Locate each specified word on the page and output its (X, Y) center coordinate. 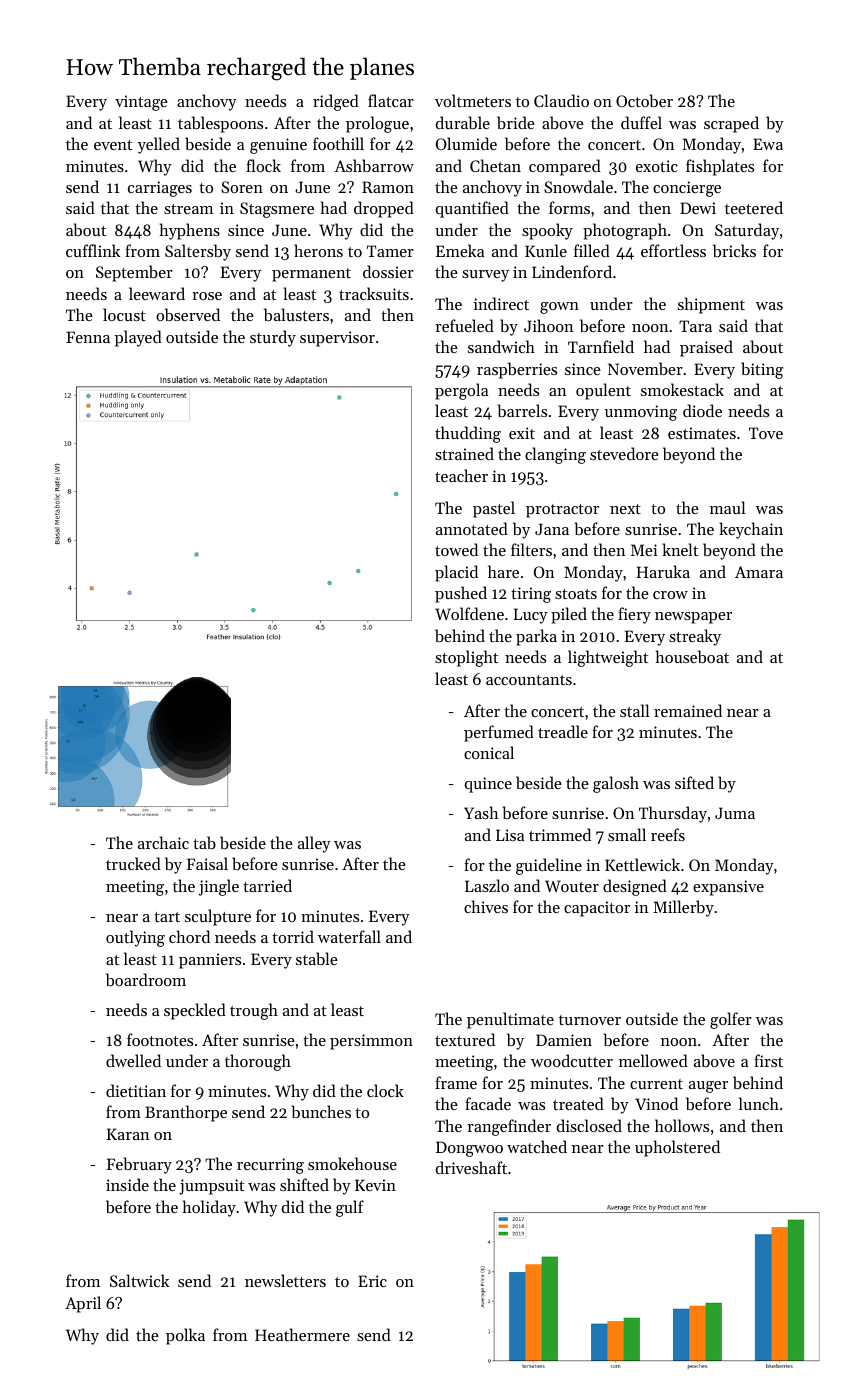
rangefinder (509, 1127)
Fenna (88, 337)
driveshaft (471, 1167)
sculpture (218, 917)
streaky (695, 637)
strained (464, 453)
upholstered (677, 1148)
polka (185, 1336)
